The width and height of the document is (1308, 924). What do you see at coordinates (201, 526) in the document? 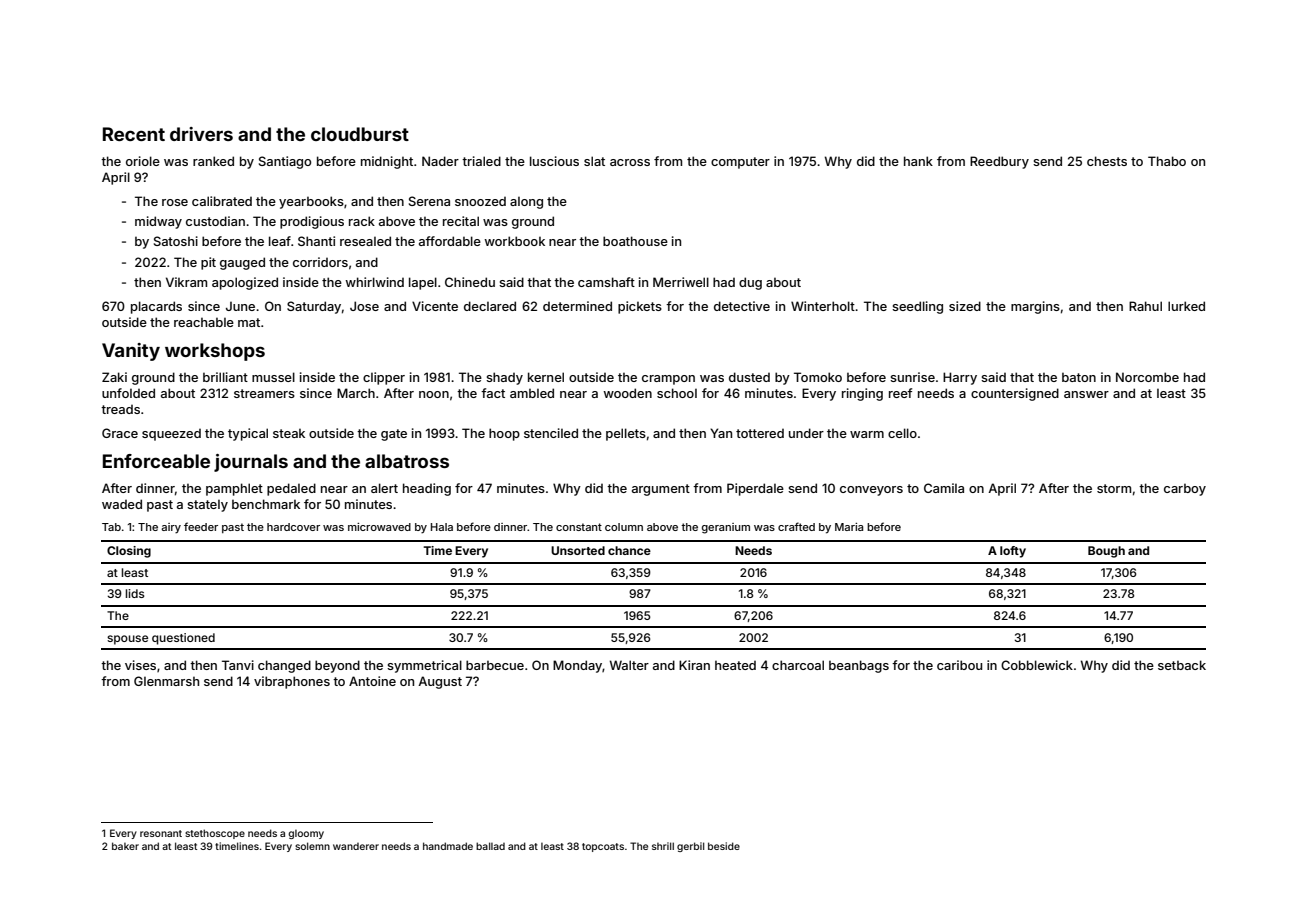
I see `feeder` at bounding box center [201, 526].
